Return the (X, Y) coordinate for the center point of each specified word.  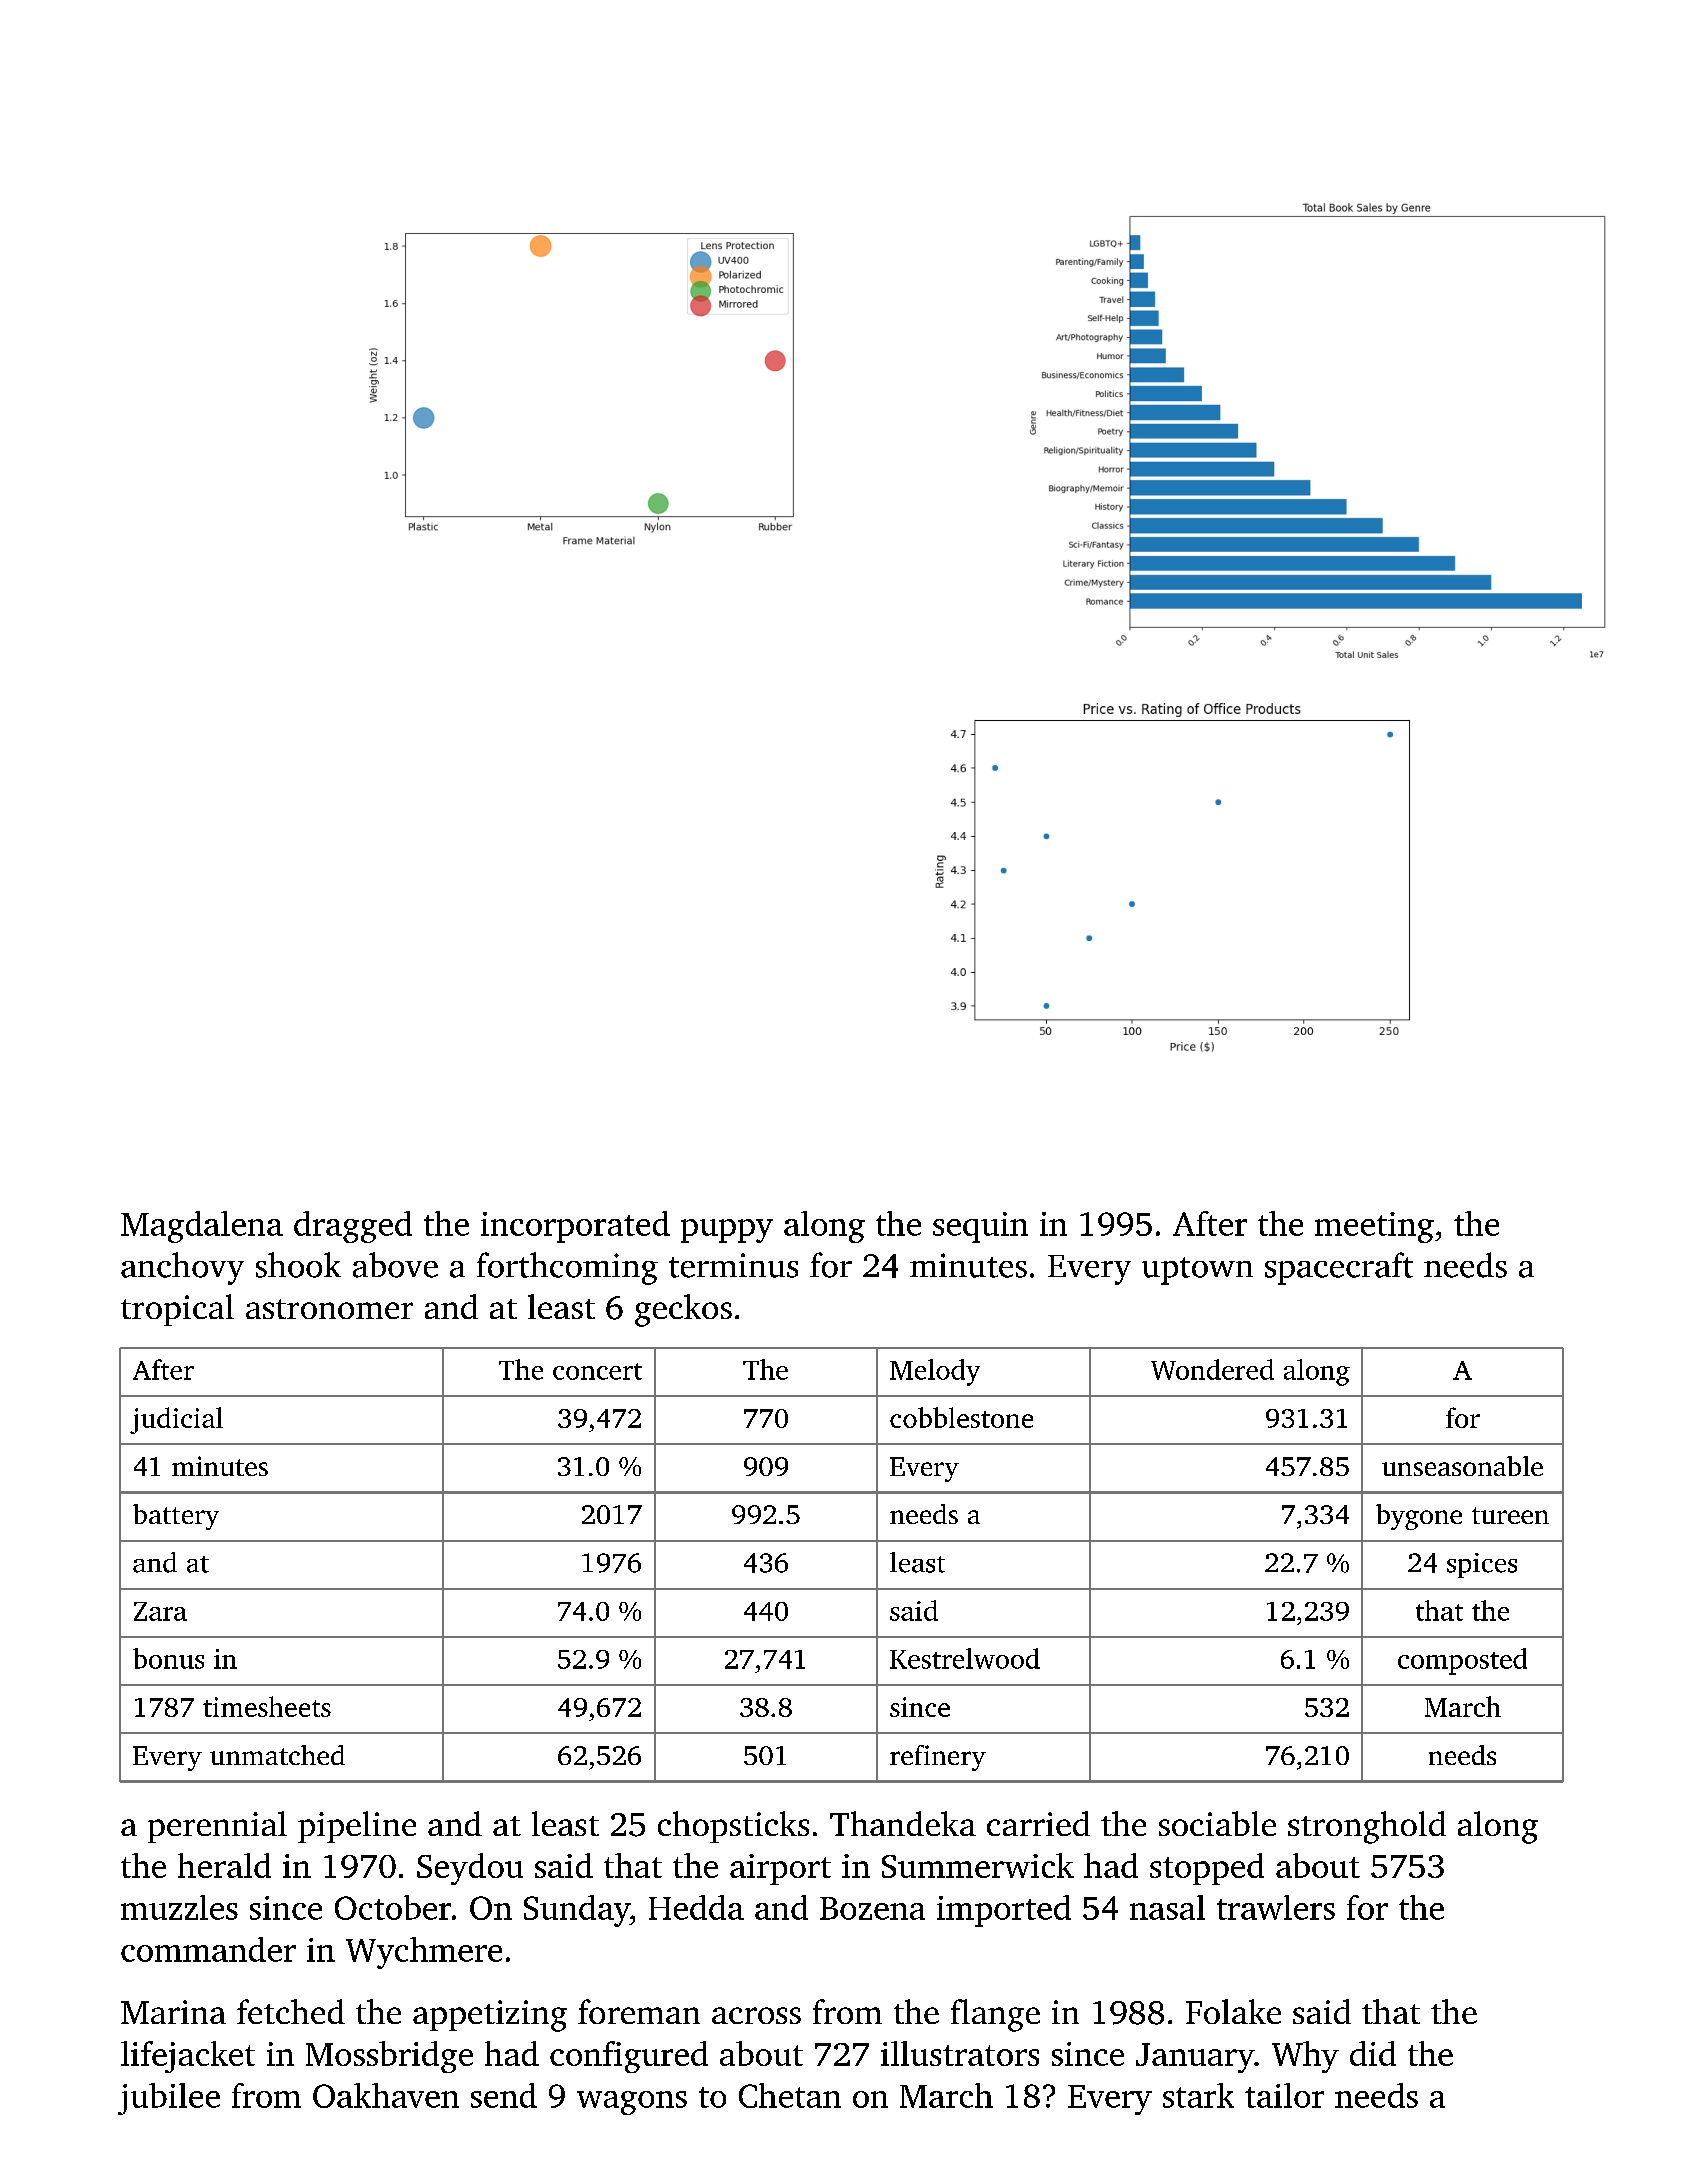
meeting (1374, 1227)
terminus (733, 1265)
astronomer (329, 1309)
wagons (632, 2103)
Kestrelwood (965, 1658)
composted (1462, 1661)
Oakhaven (386, 2095)
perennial (217, 1827)
